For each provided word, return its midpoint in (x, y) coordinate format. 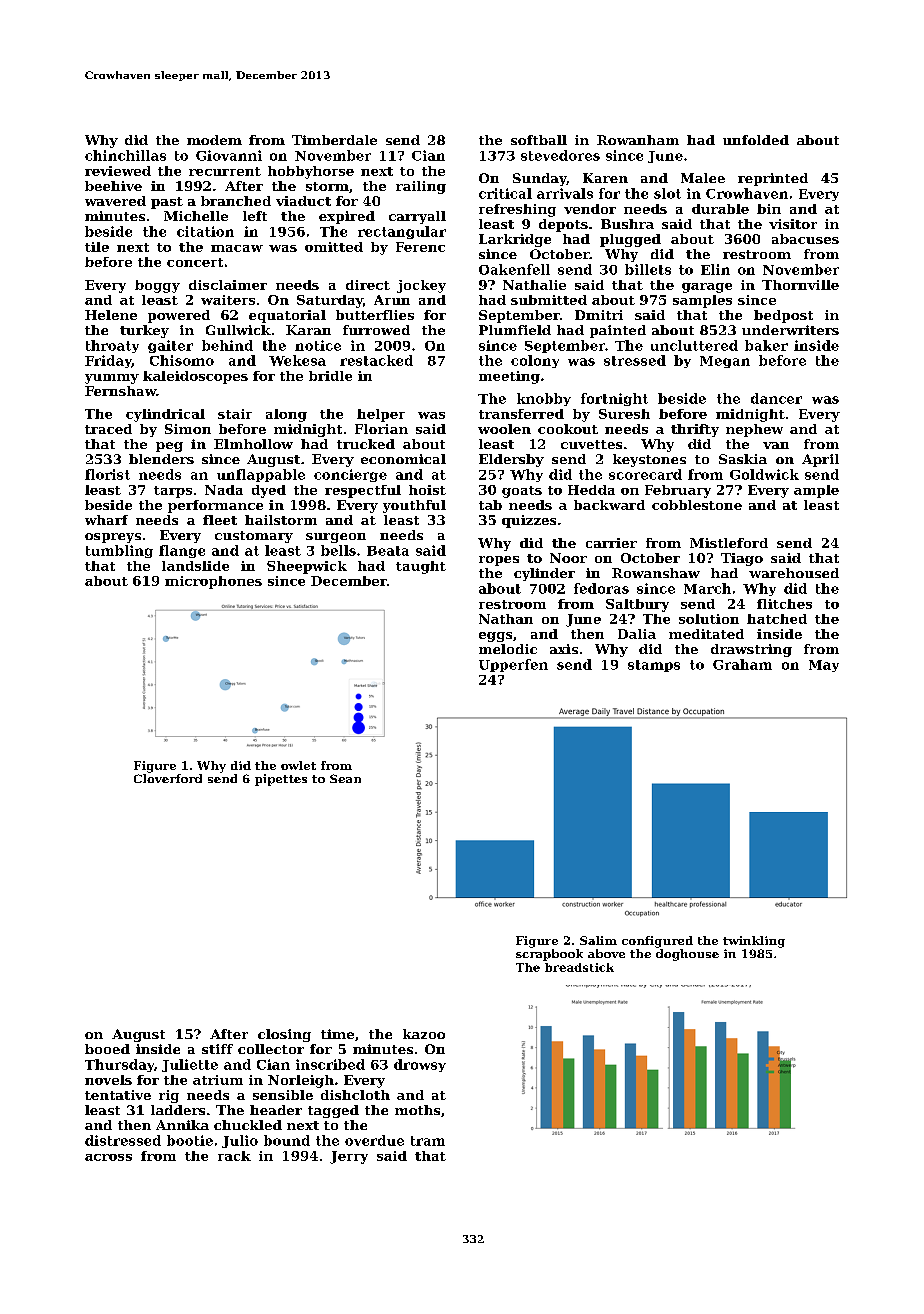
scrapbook (549, 955)
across (108, 1157)
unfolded (756, 140)
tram (428, 1141)
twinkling (754, 942)
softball (539, 140)
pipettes (281, 780)
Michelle (196, 216)
